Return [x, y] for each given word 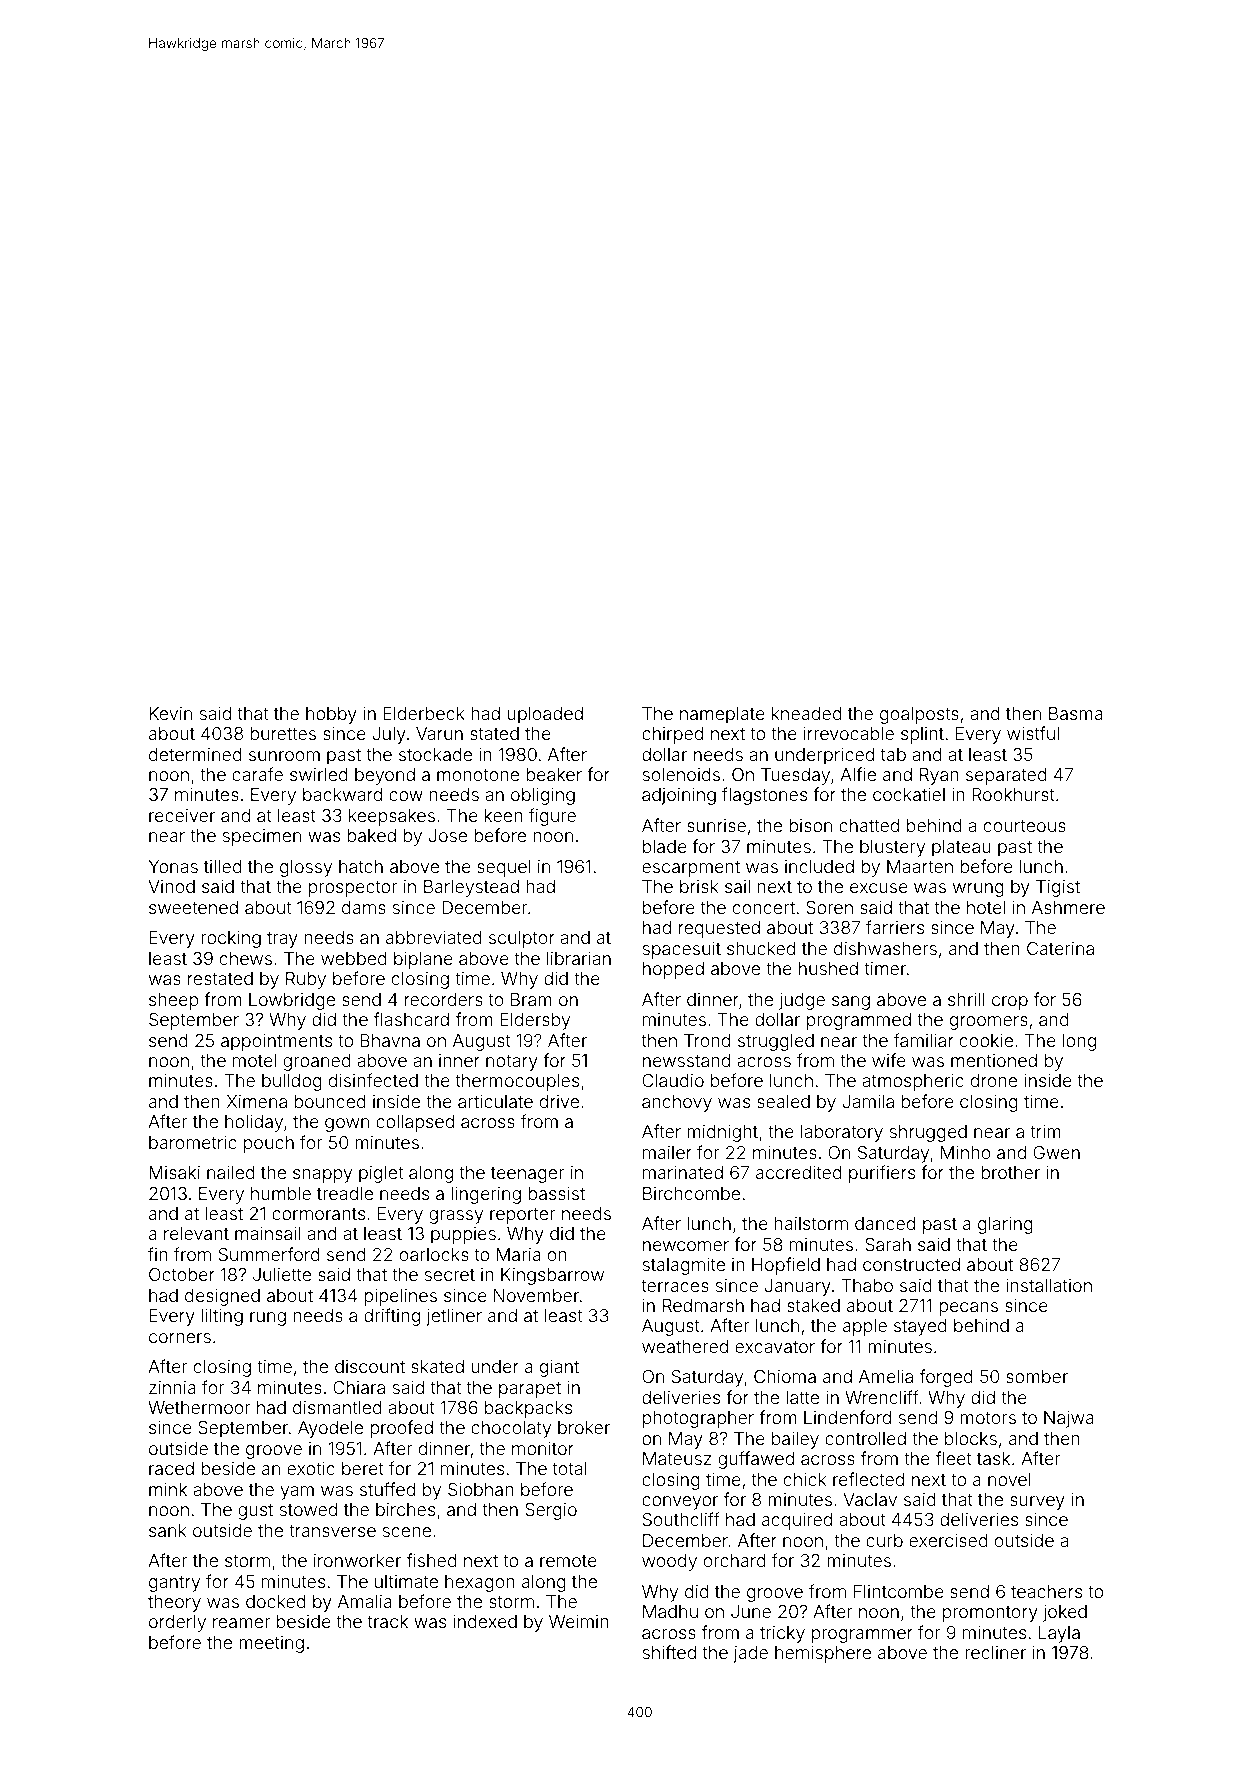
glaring [1005, 1225]
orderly [177, 1623]
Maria [519, 1254]
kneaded [807, 713]
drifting [392, 1317]
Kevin [170, 713]
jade [750, 1654]
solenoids [681, 774]
